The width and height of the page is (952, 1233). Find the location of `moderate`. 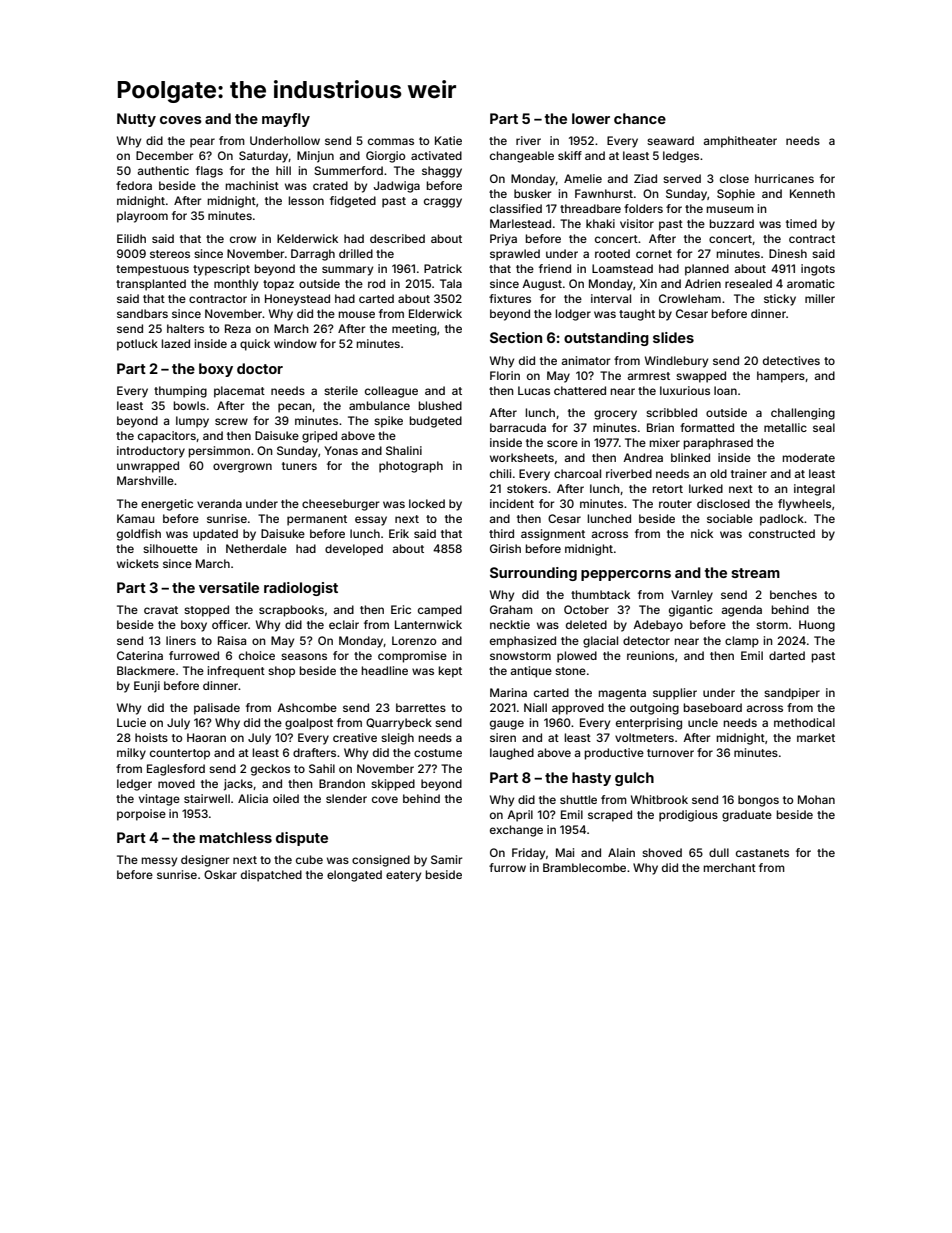

moderate is located at coordinates (809, 457).
